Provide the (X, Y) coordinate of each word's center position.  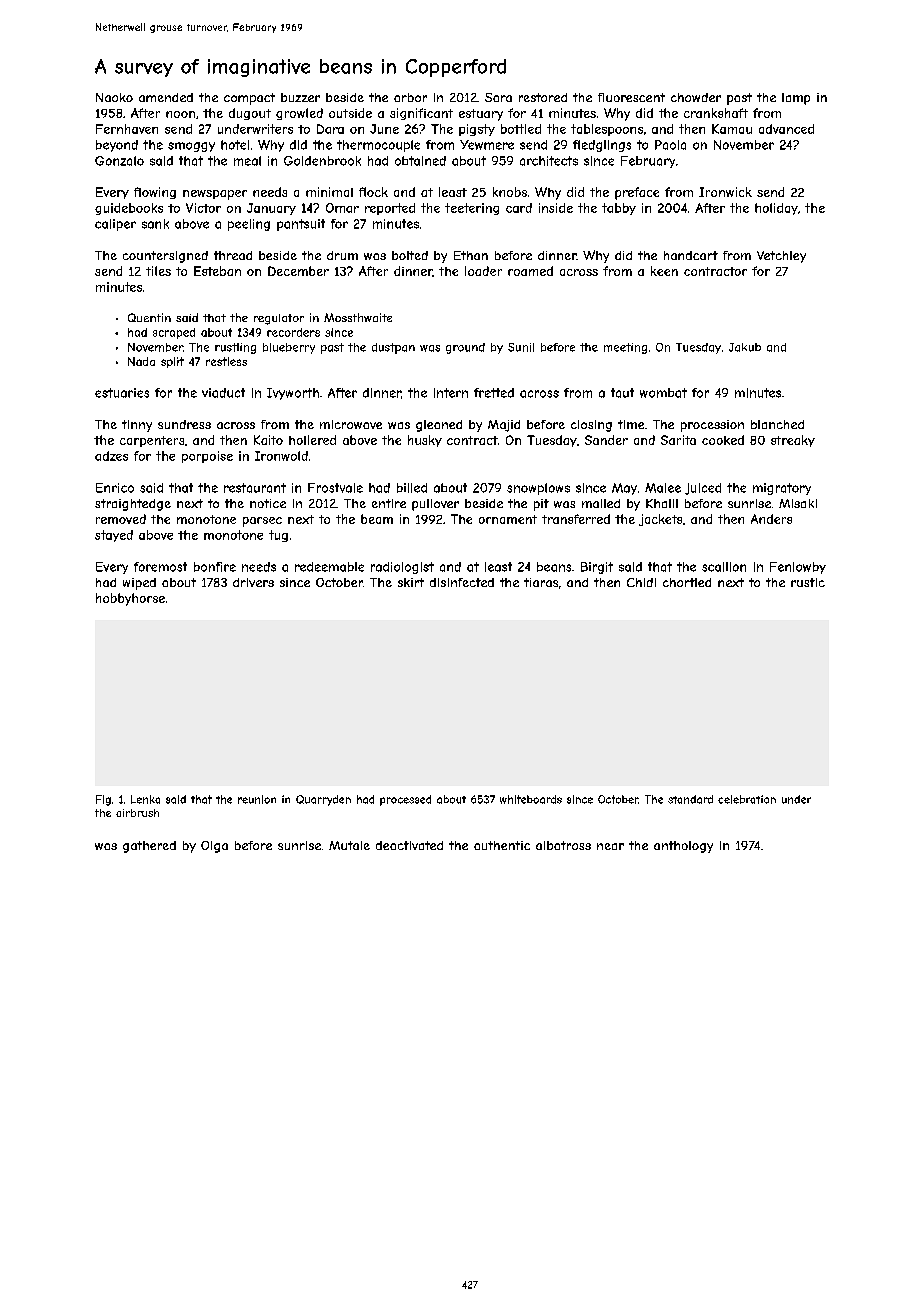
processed (405, 800)
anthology (683, 847)
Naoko (114, 97)
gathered (149, 847)
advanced (786, 129)
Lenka (145, 799)
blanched (777, 424)
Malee (663, 488)
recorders (293, 332)
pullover (435, 505)
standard (690, 799)
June (384, 129)
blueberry (289, 348)
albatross (563, 845)
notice (268, 503)
